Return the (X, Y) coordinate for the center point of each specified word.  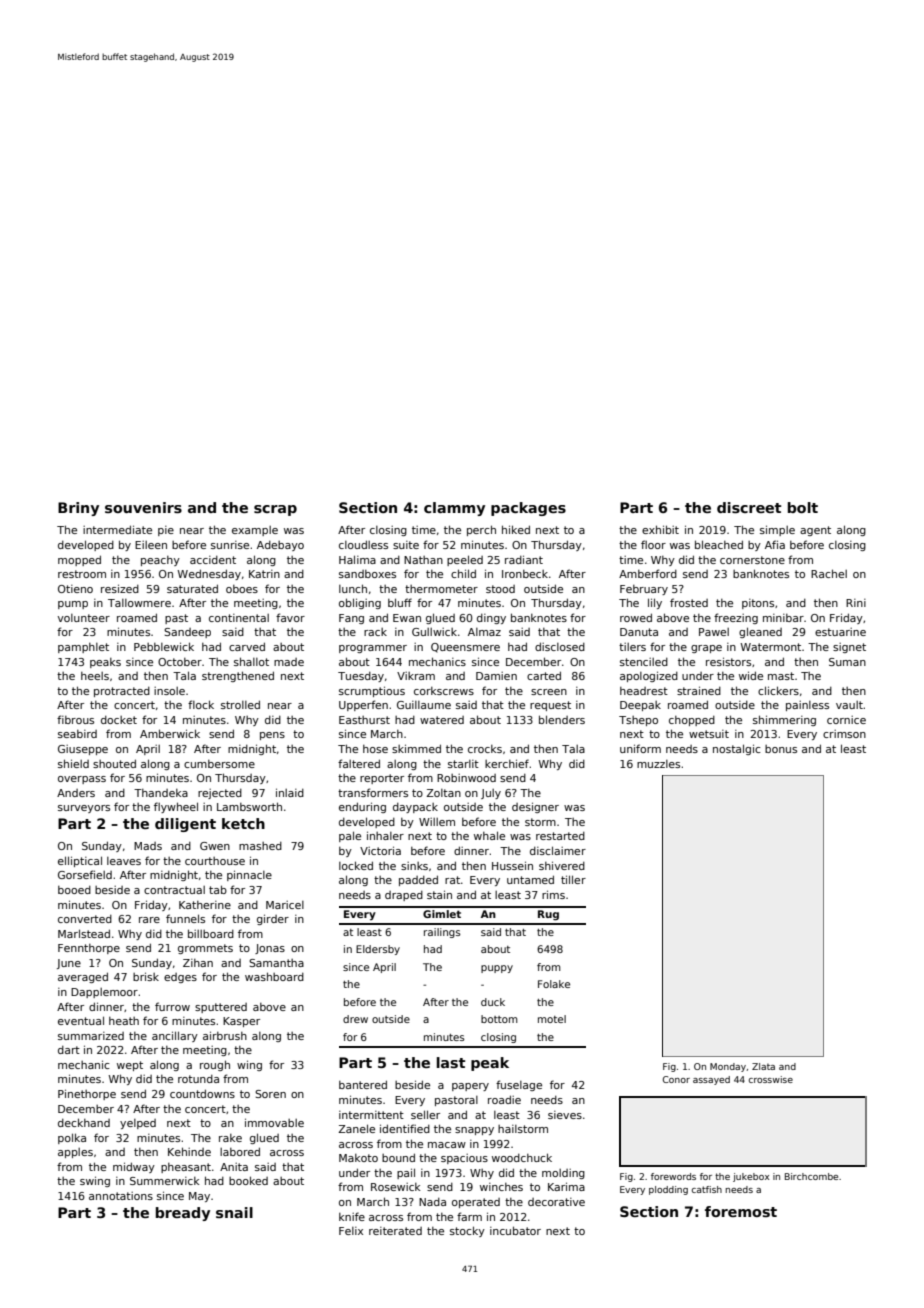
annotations (121, 1196)
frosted (689, 602)
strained (699, 690)
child (463, 573)
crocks (485, 749)
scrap (275, 510)
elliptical (80, 861)
